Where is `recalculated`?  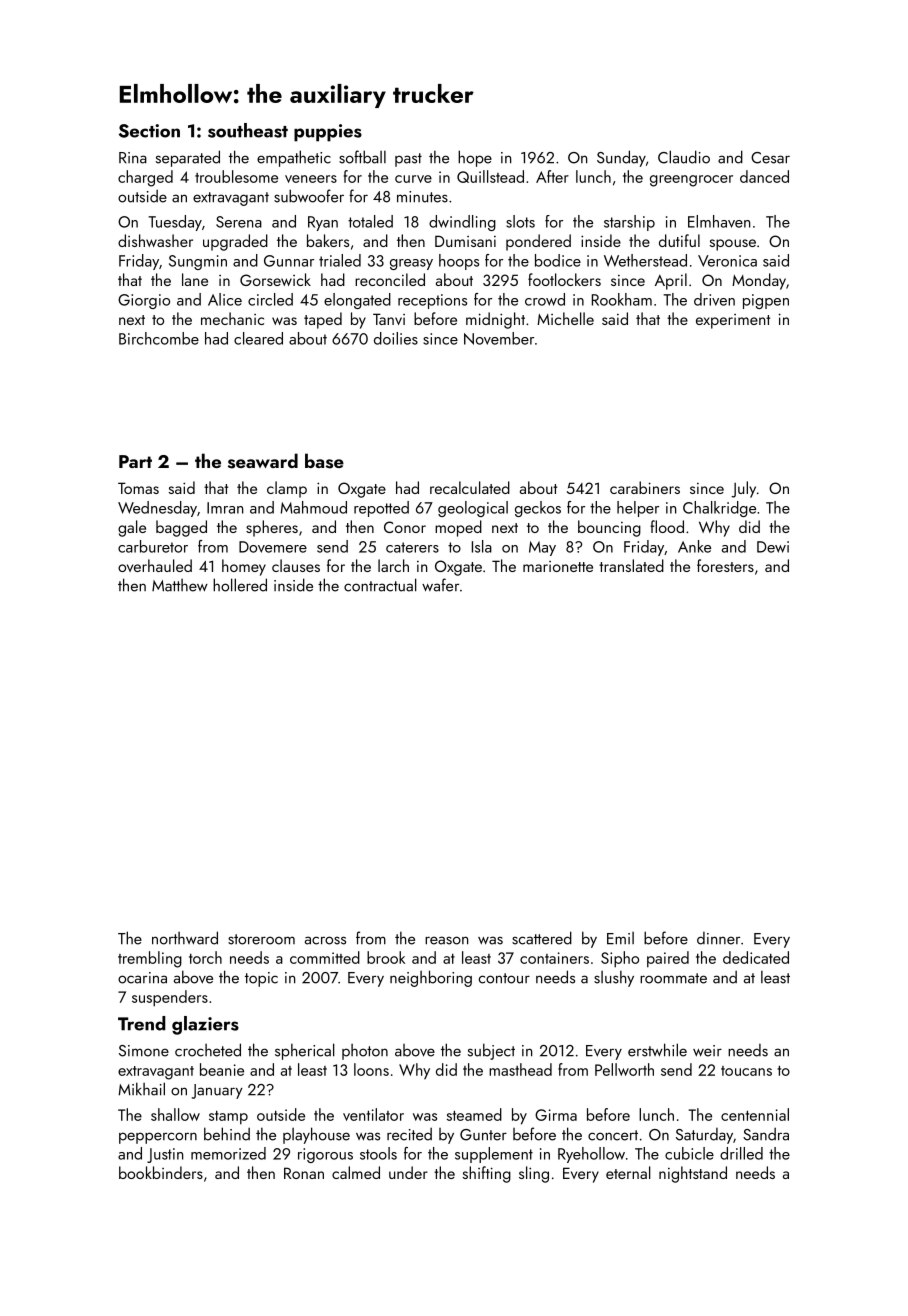
recalculated is located at coordinates (470, 487).
